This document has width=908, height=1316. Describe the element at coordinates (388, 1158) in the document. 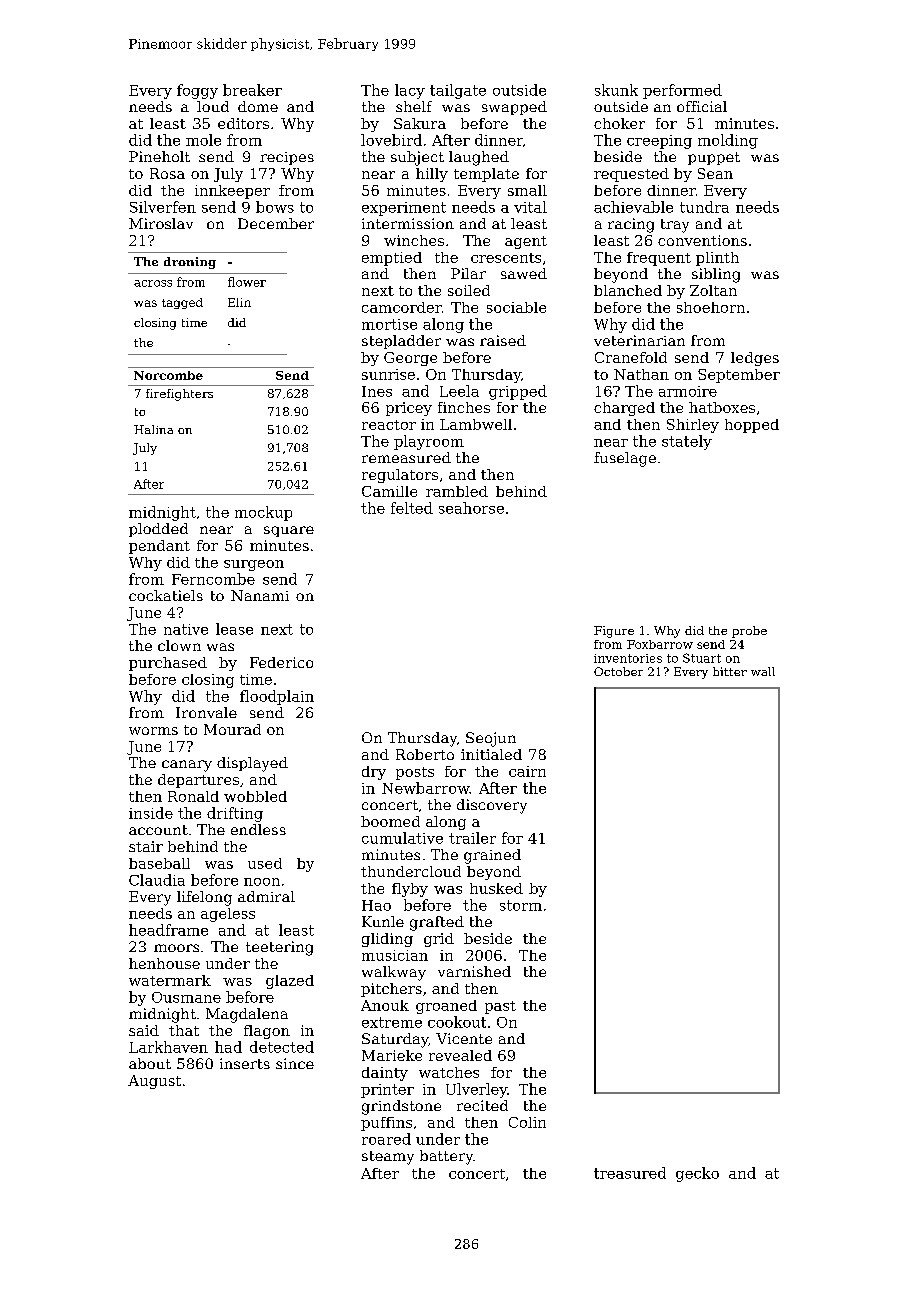

I see `steamy` at that location.
